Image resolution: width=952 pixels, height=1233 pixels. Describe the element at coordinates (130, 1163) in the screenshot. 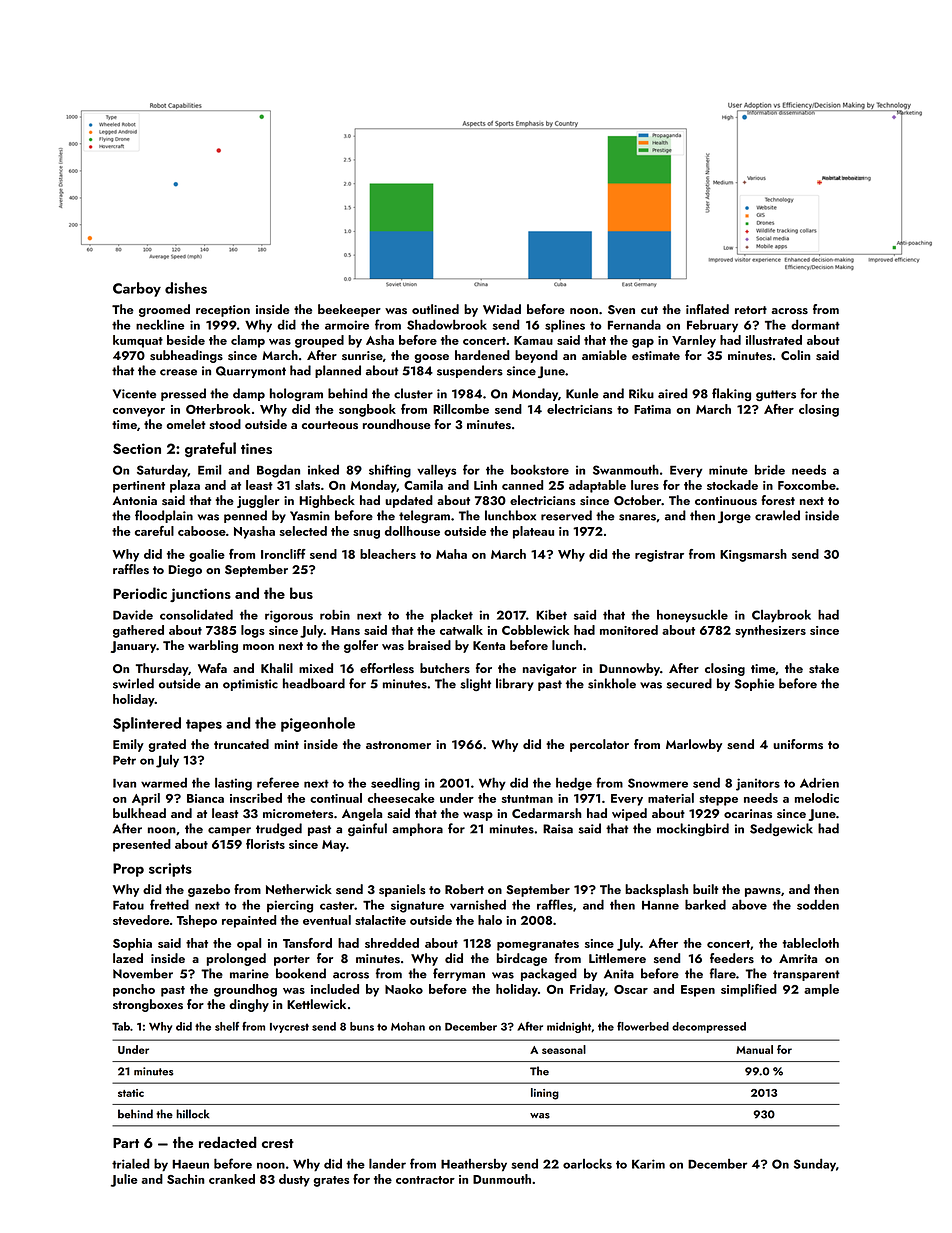

I see `trialed` at that location.
